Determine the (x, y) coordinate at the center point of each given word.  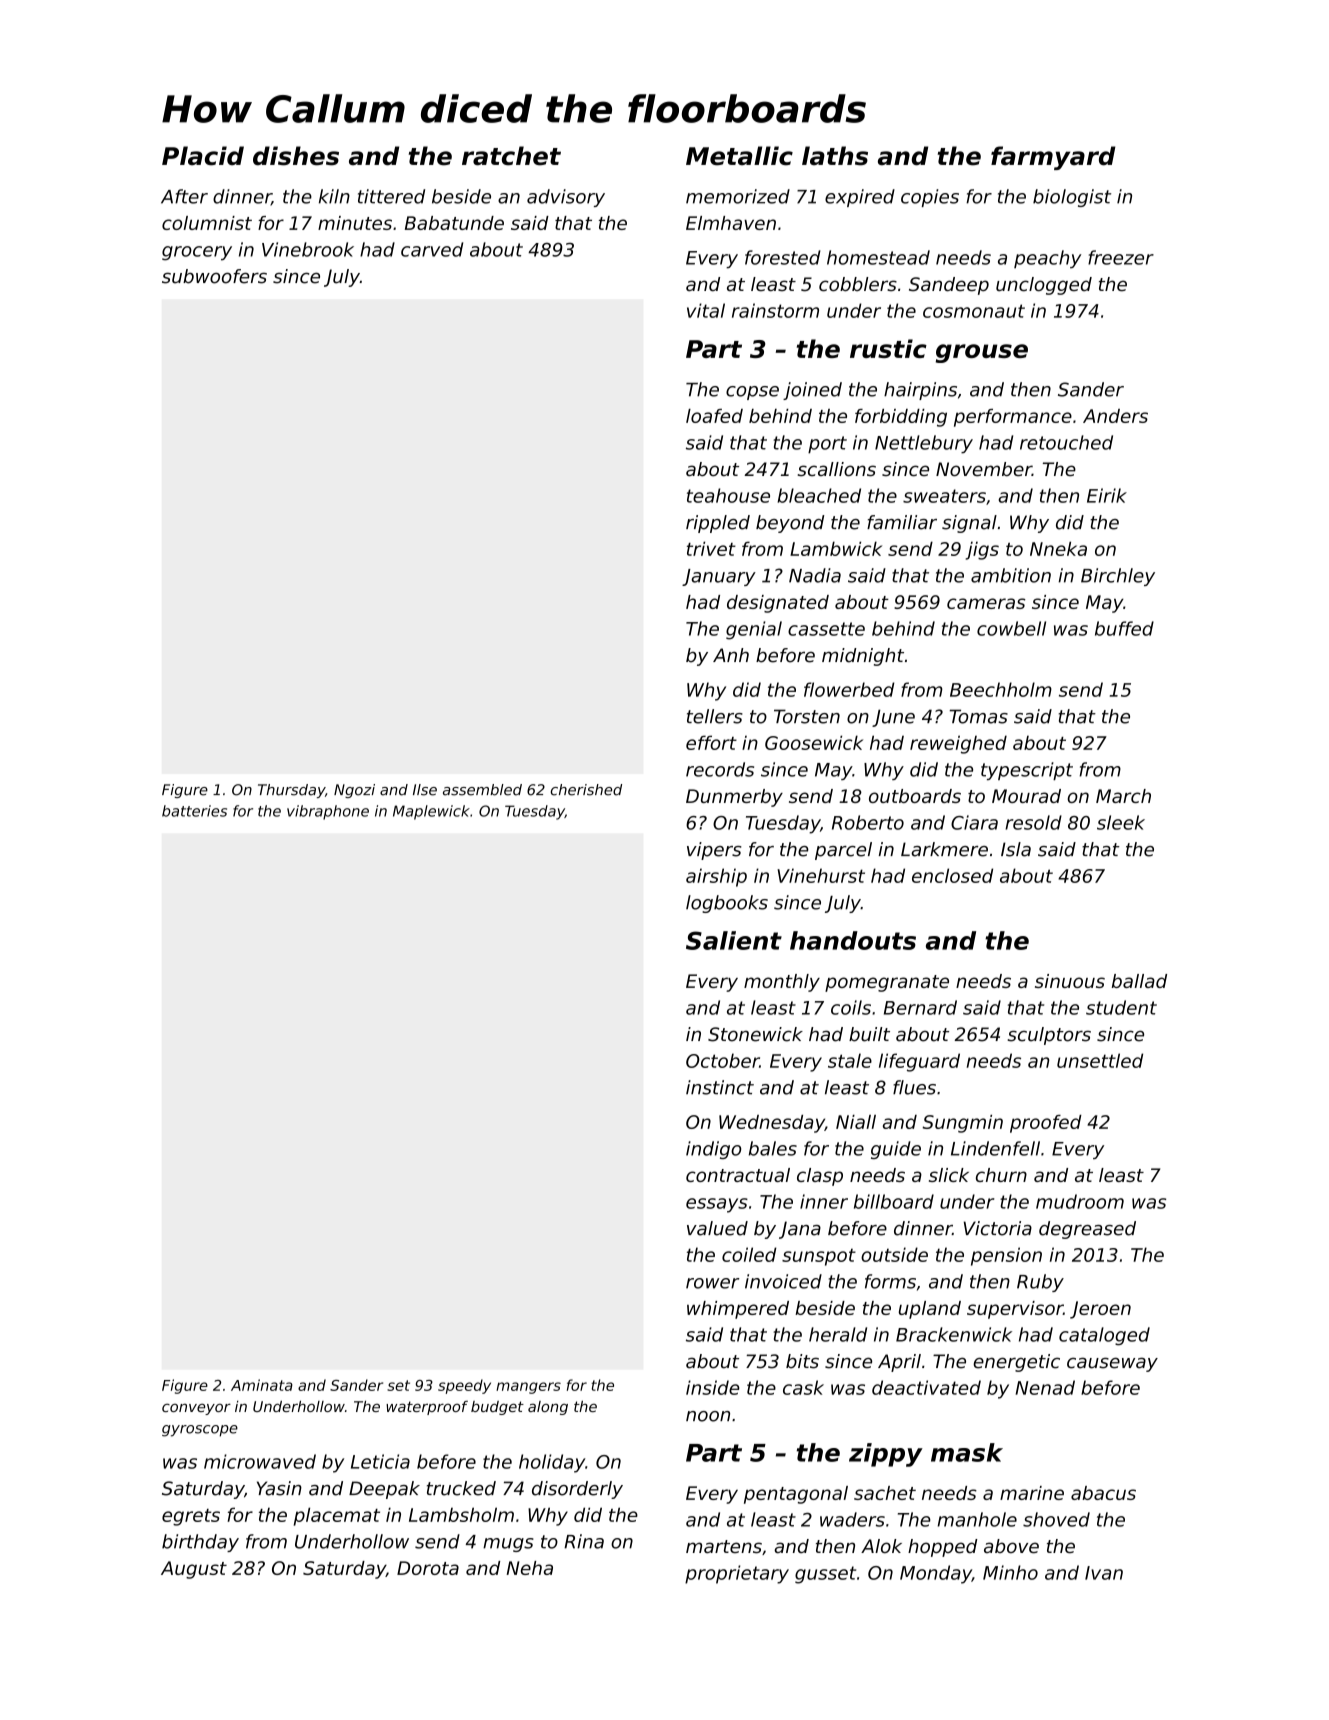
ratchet (511, 156)
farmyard (1053, 158)
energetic (1016, 1363)
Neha (529, 1568)
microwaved (260, 1461)
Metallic (739, 156)
